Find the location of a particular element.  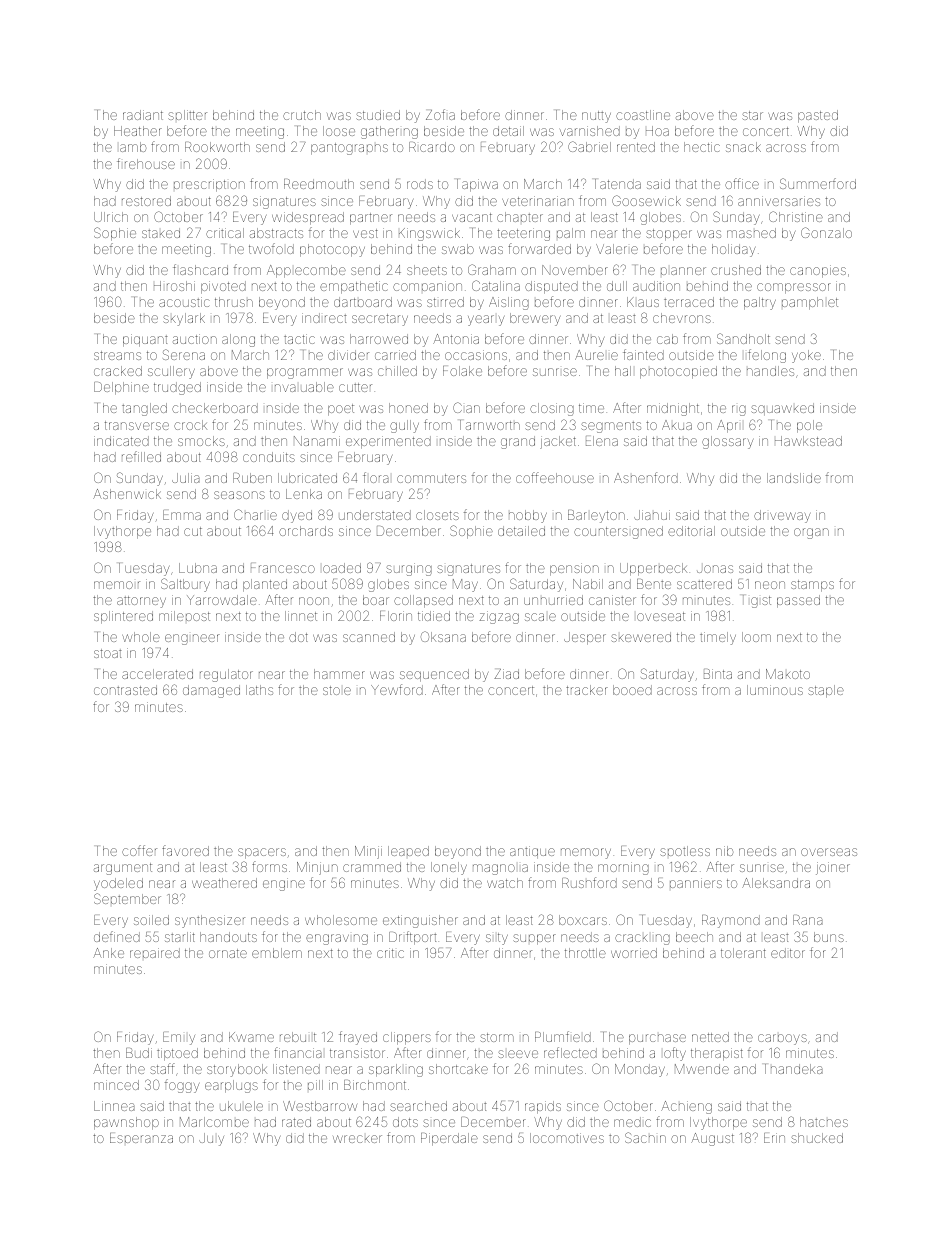

damaged is located at coordinates (211, 691).
